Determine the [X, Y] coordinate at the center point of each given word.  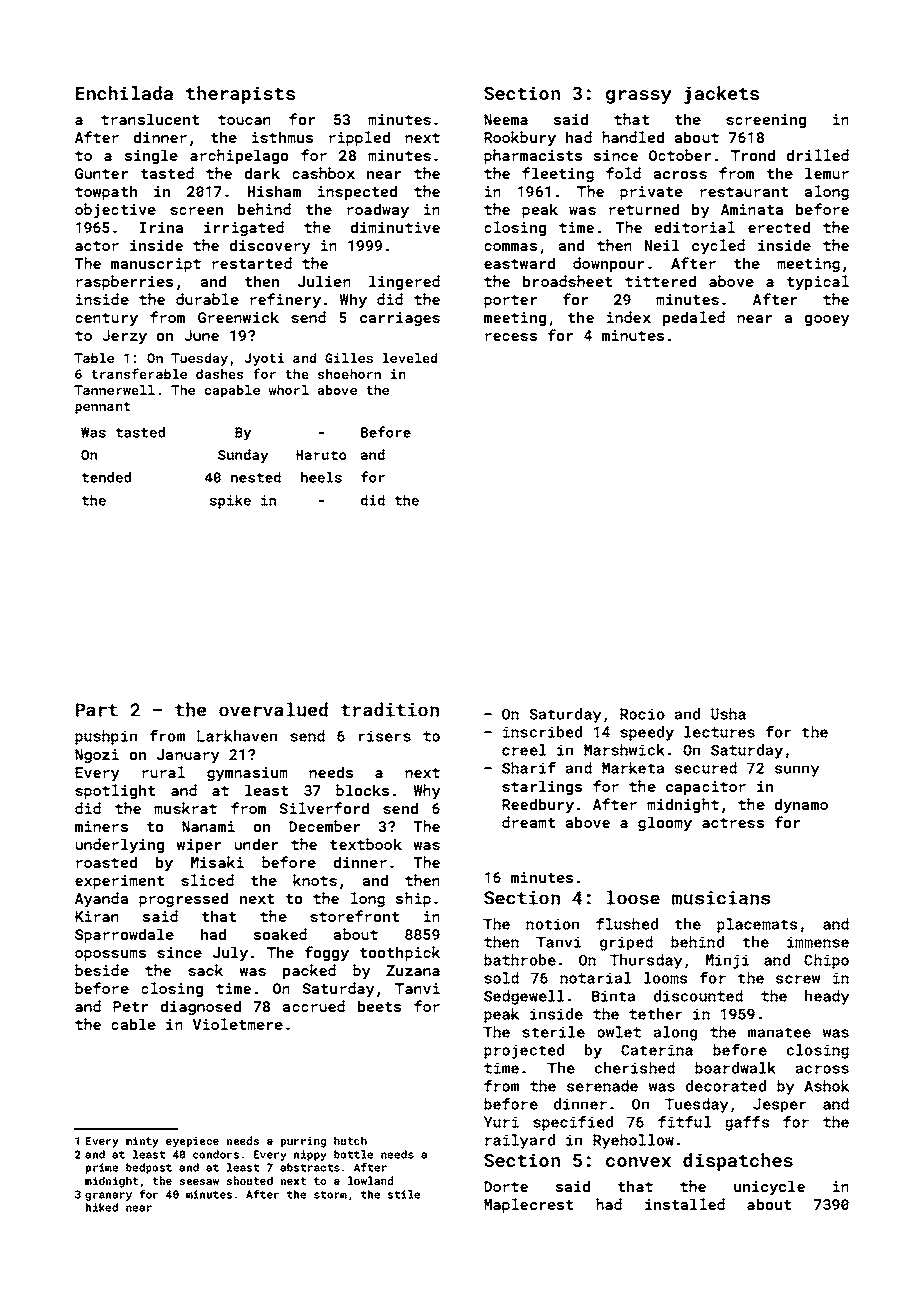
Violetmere [238, 1024]
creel [524, 750]
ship [413, 899]
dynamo [801, 805]
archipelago [239, 156]
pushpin [106, 737]
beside [102, 970]
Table [94, 358]
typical [818, 282]
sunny [797, 771]
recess [511, 337]
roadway [378, 210]
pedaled [694, 318]
